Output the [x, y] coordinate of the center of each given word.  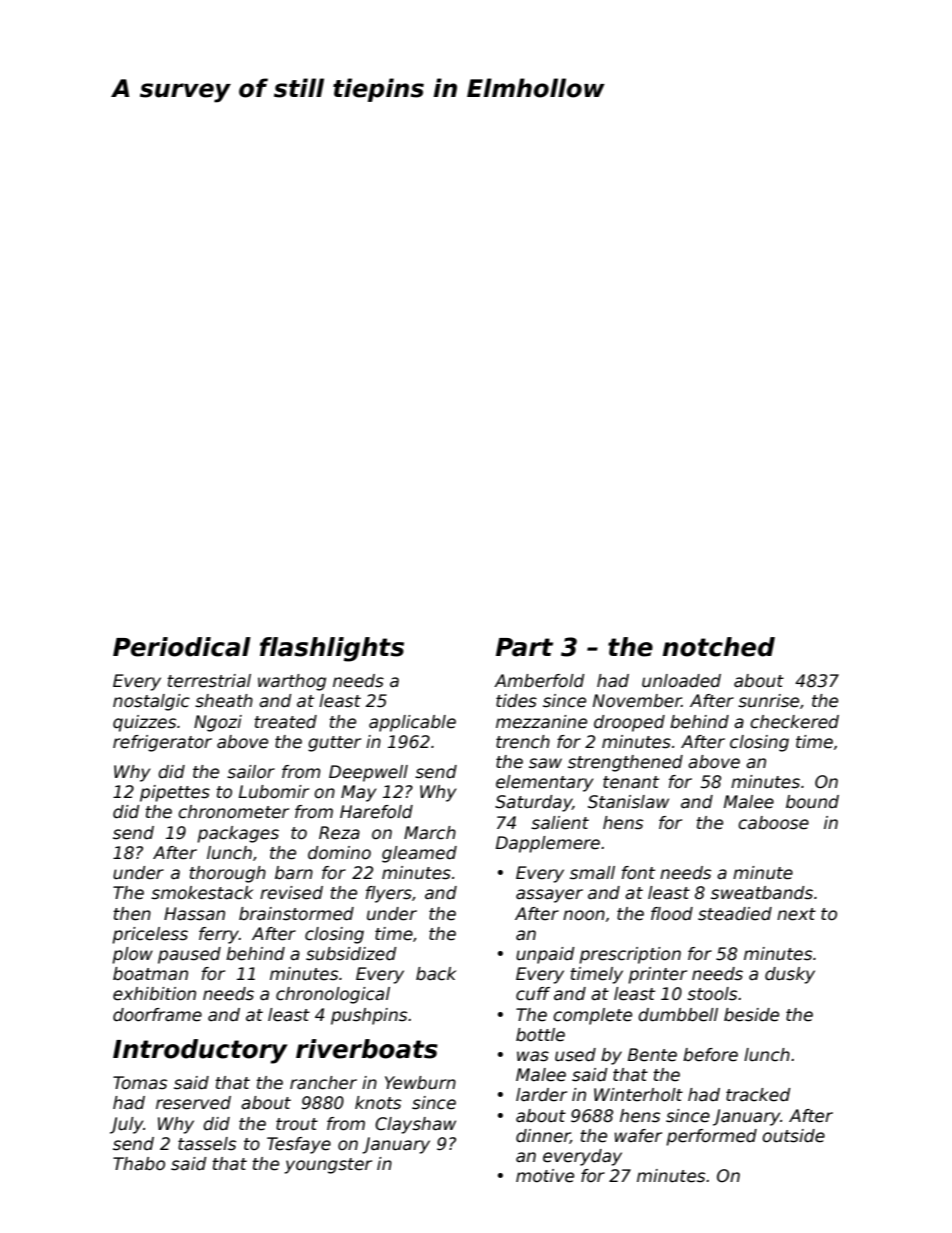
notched [719, 647]
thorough [228, 874]
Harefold [376, 812]
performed [711, 1137]
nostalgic [151, 702]
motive [545, 1176]
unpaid [545, 955]
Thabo [139, 1164]
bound [812, 802]
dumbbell [678, 1015]
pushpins [369, 1016]
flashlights [332, 649]
